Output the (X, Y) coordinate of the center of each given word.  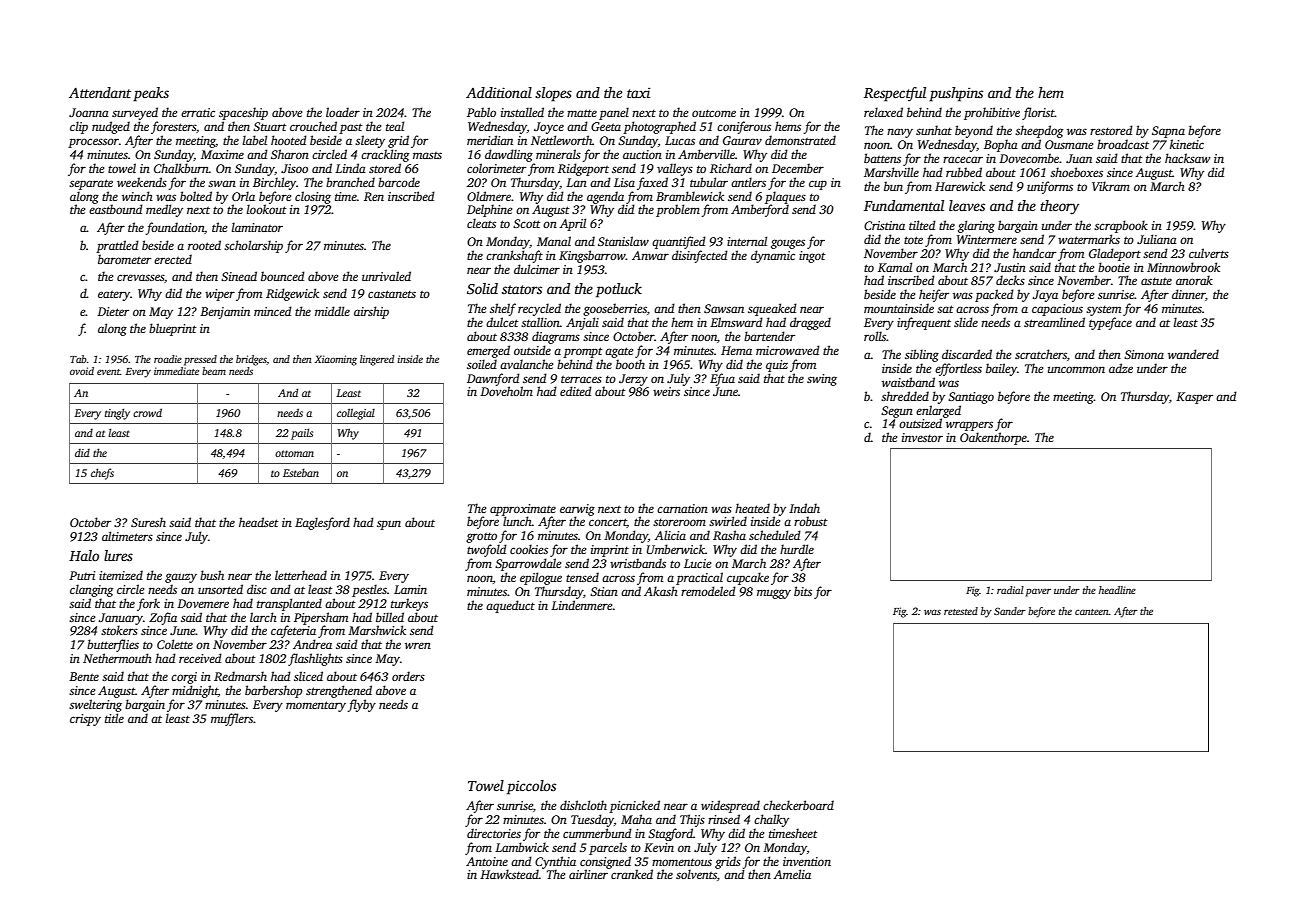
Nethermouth (117, 658)
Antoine (487, 861)
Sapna (1168, 132)
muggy (774, 594)
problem (678, 210)
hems (788, 126)
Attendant (100, 92)
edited (576, 391)
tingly (117, 414)
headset (259, 522)
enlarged (938, 411)
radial (1010, 590)
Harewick (960, 186)
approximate (523, 510)
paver (1038, 593)
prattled (117, 246)
